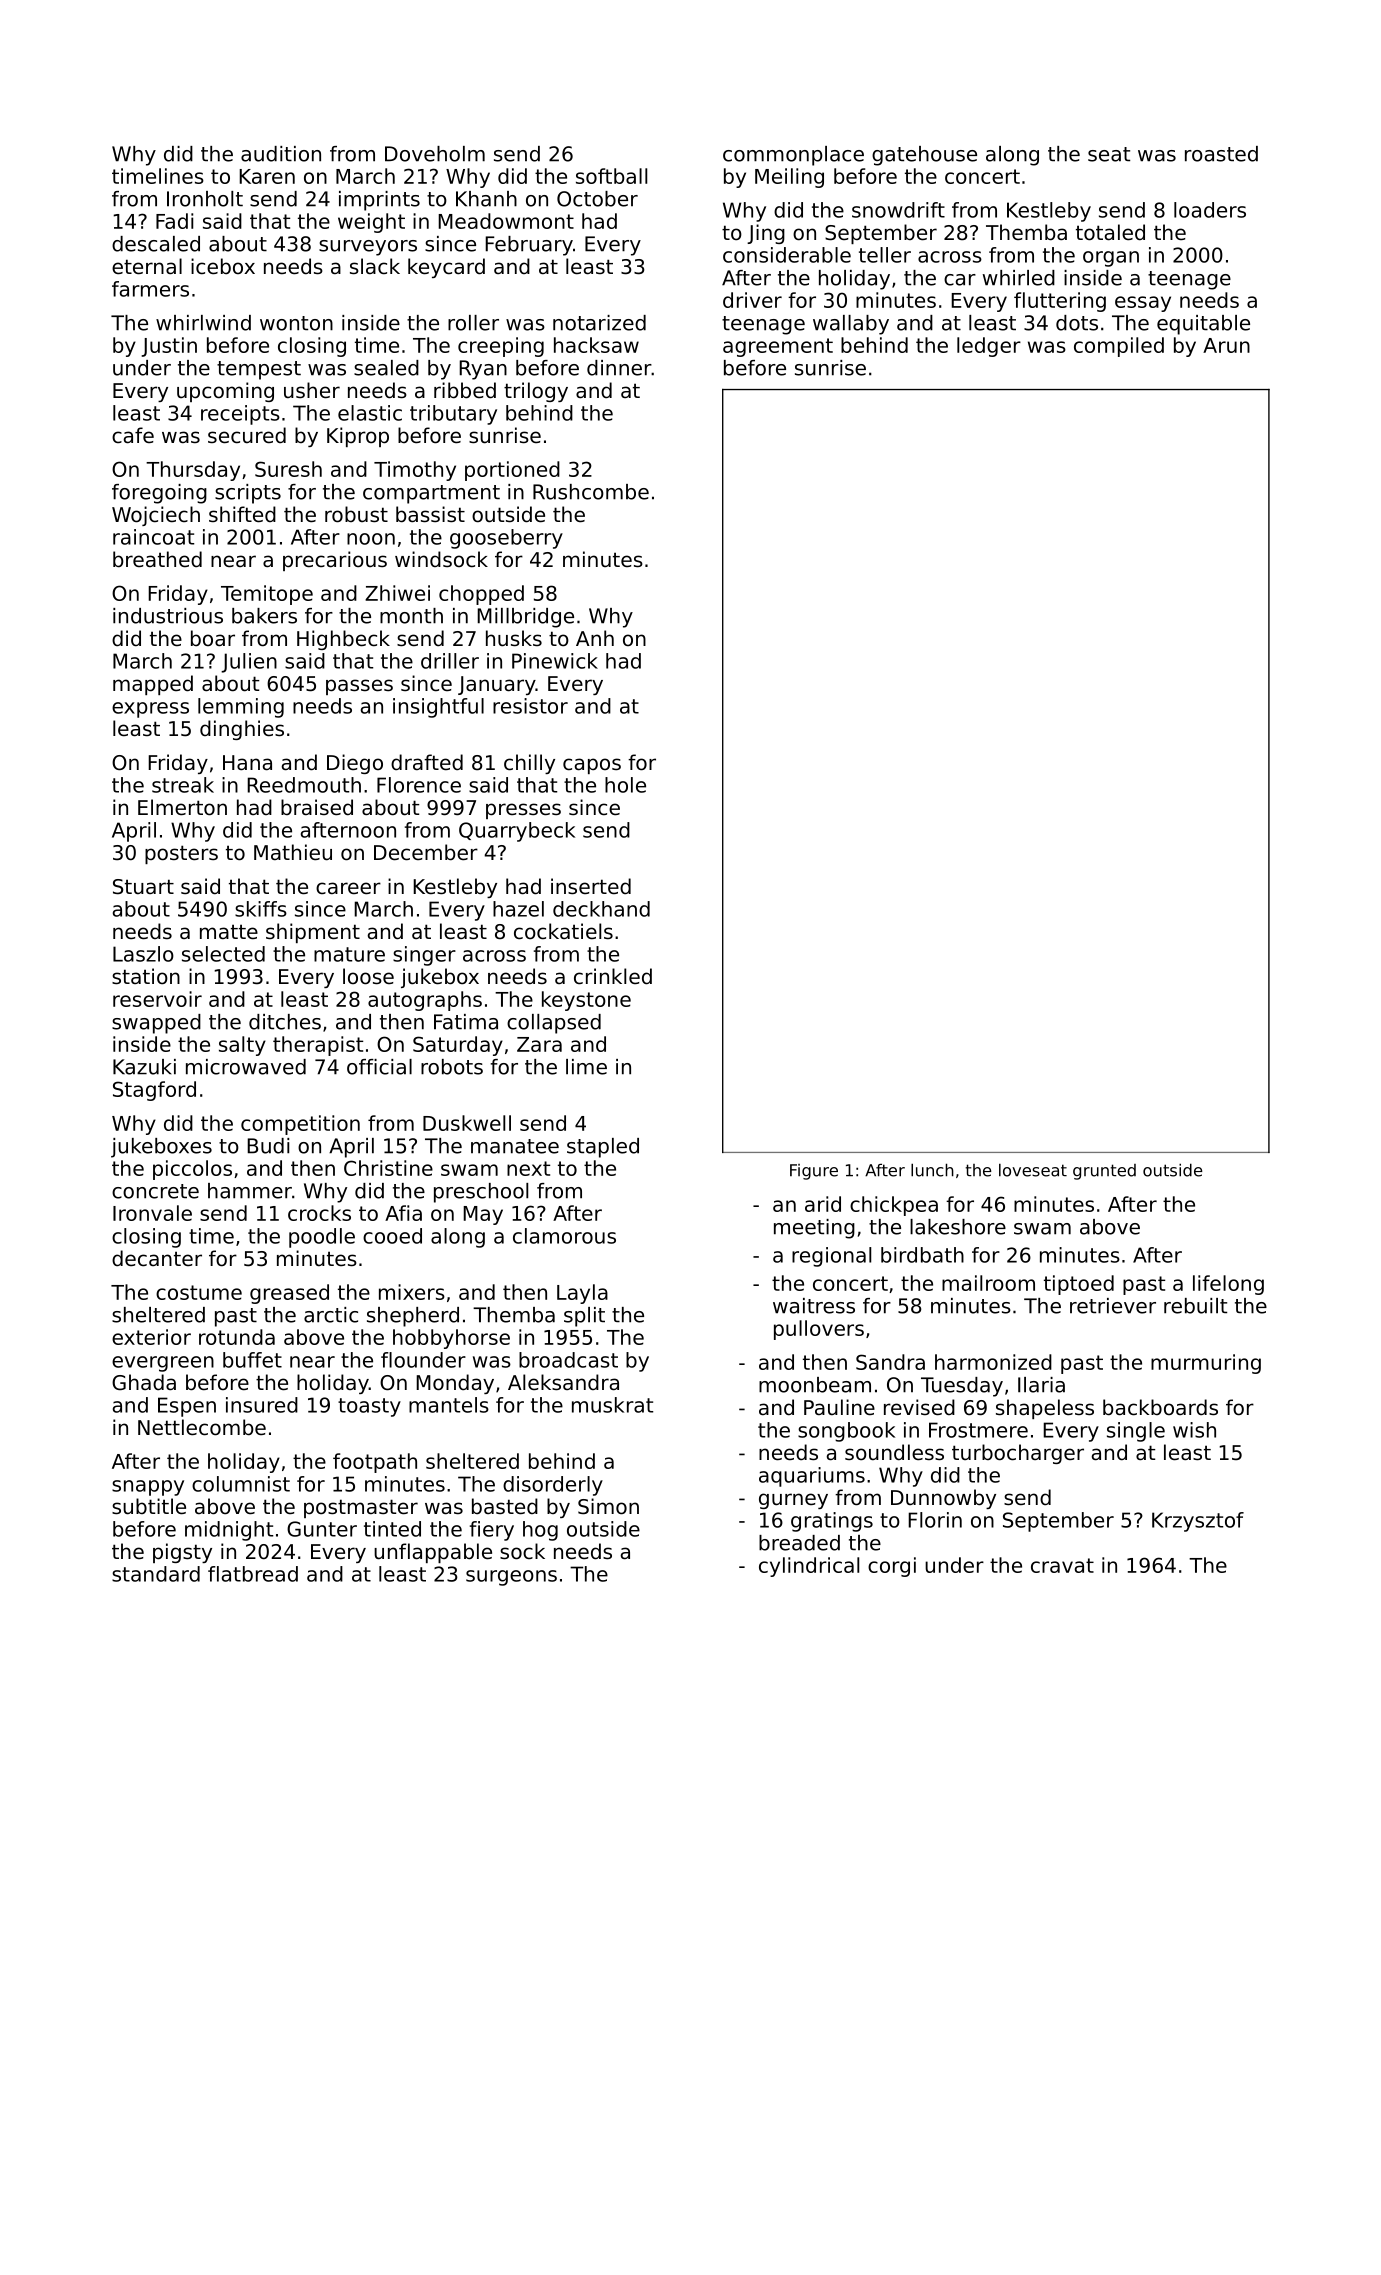 Image resolution: width=1381 pixels, height=2275 pixels. Describe the element at coordinates (1104, 1172) in the page. I see `grunted` at that location.
